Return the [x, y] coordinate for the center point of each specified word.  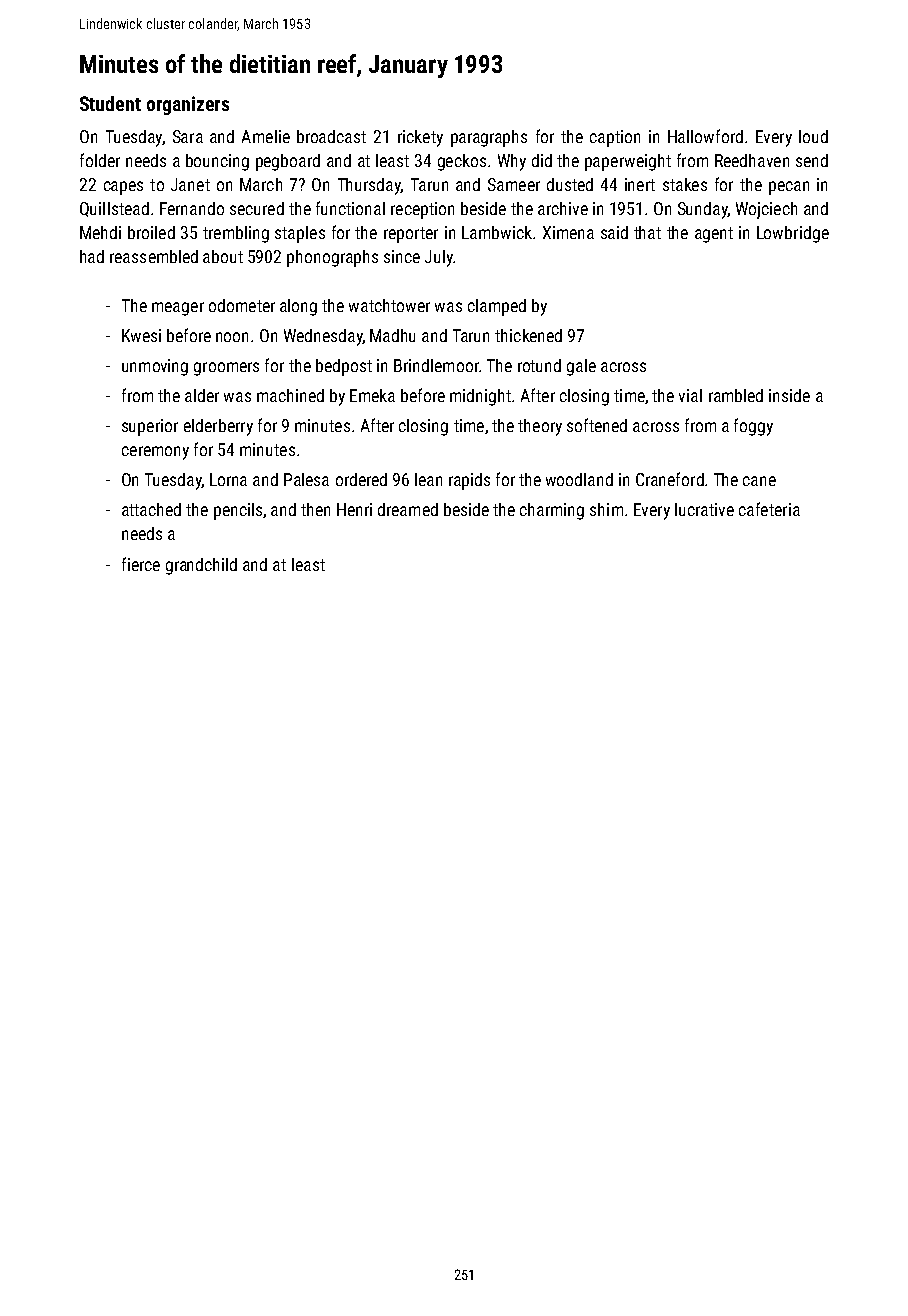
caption [615, 138]
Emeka [372, 395]
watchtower [389, 305]
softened [597, 425]
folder [100, 160]
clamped [497, 307]
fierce [141, 564]
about [223, 256]
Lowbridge [793, 234]
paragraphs [489, 138]
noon [232, 337]
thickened [528, 335]
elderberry [218, 427]
